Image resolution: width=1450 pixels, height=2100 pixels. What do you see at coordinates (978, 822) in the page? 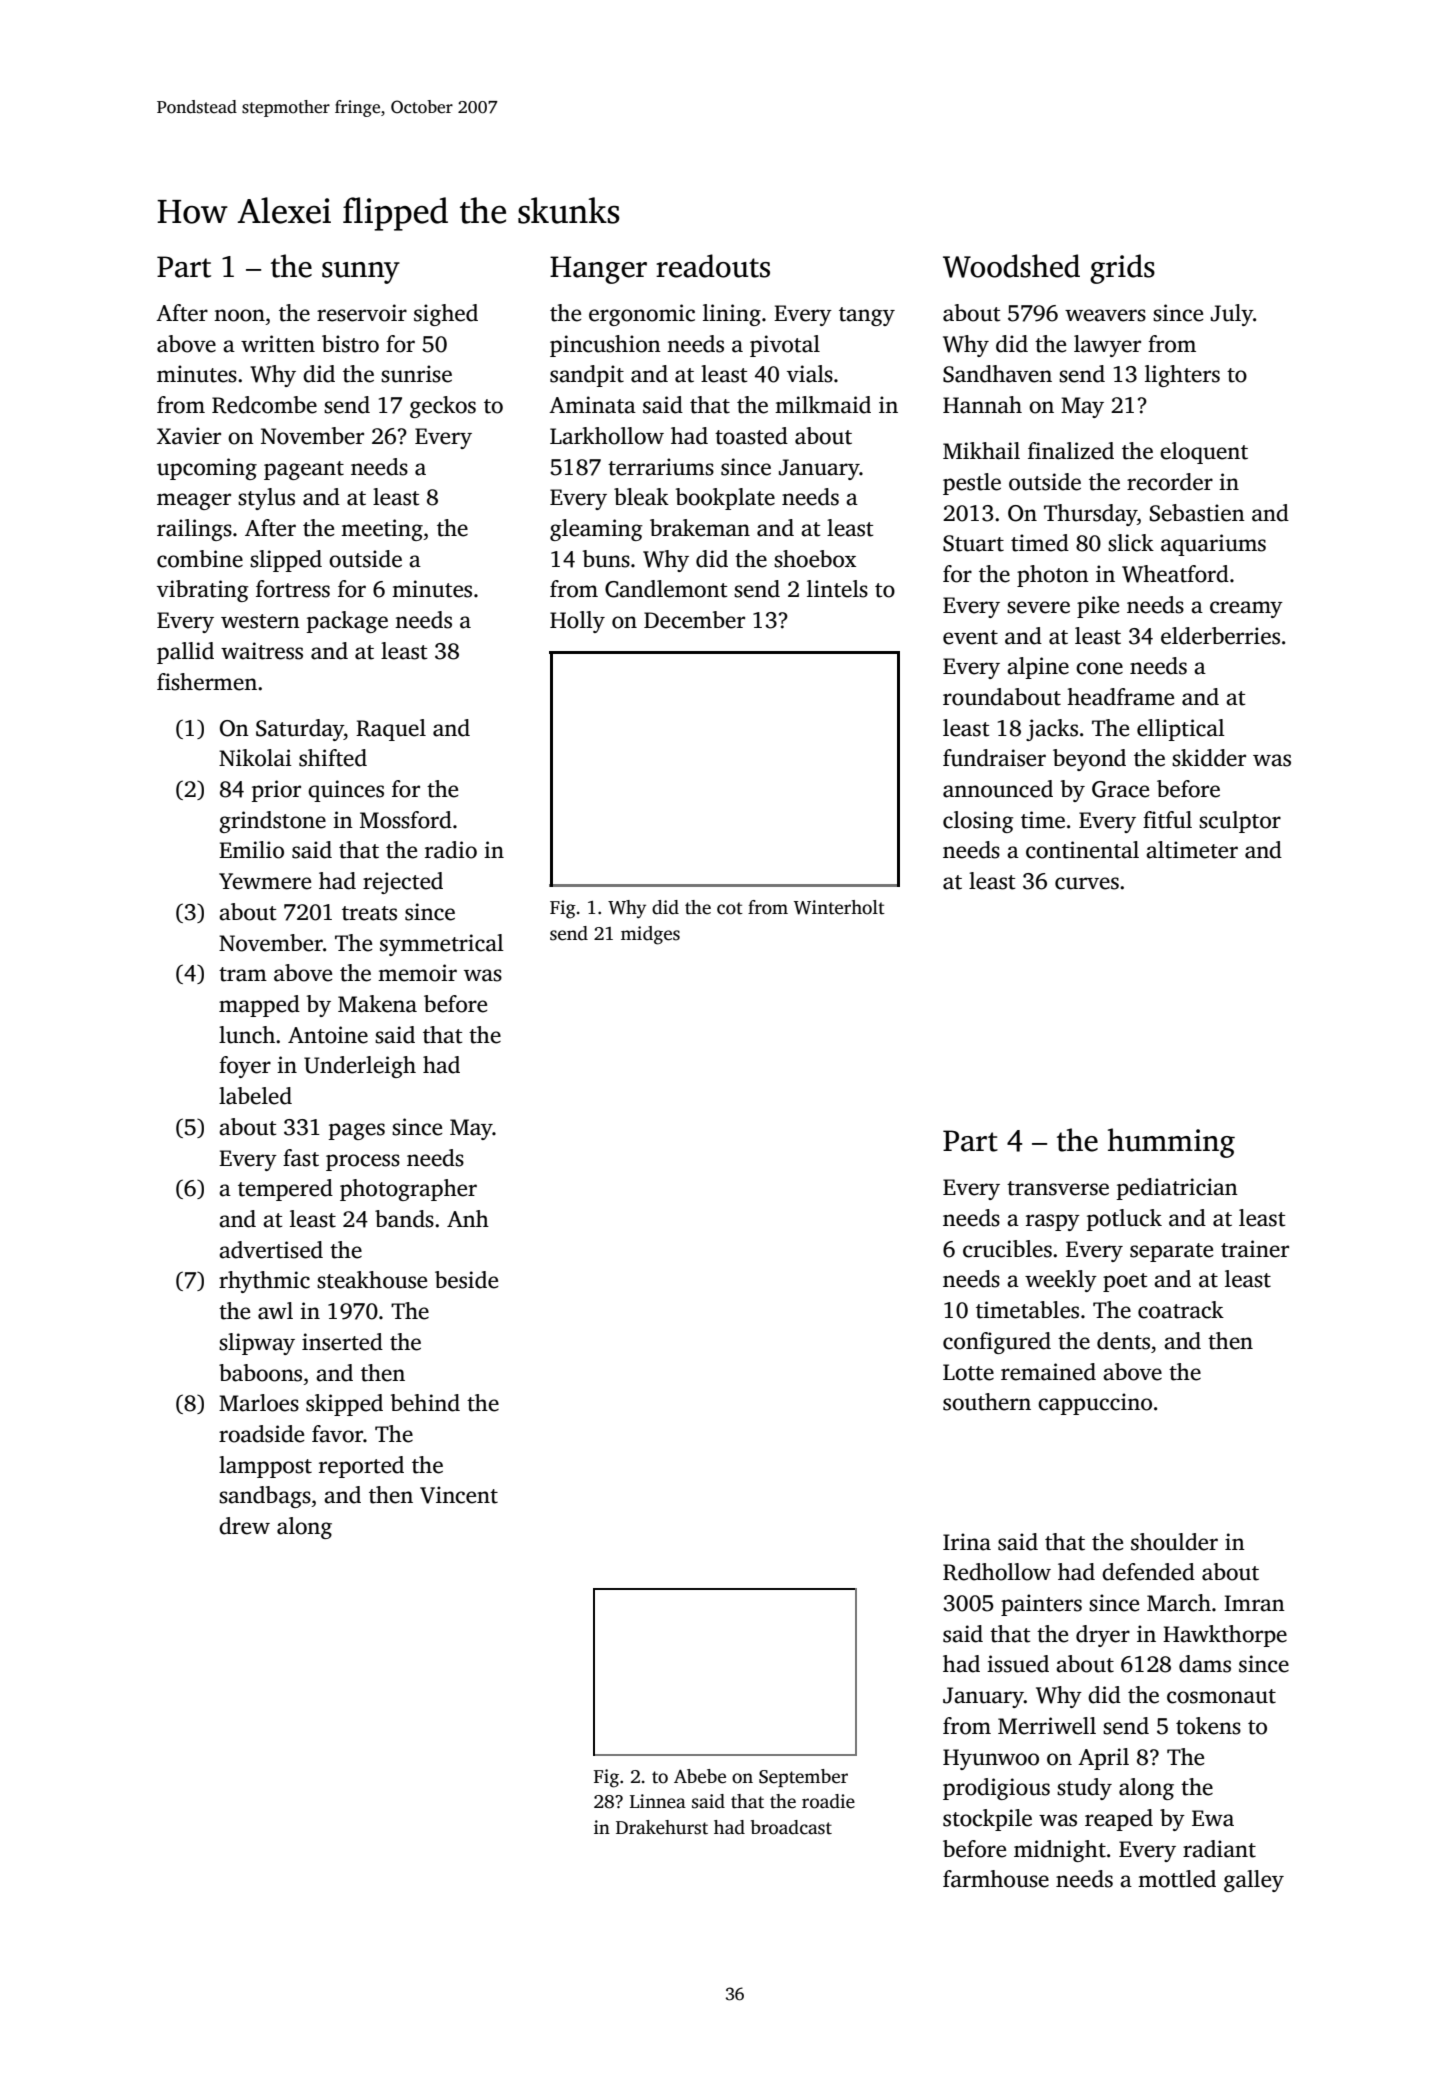
I see `closing` at bounding box center [978, 822].
